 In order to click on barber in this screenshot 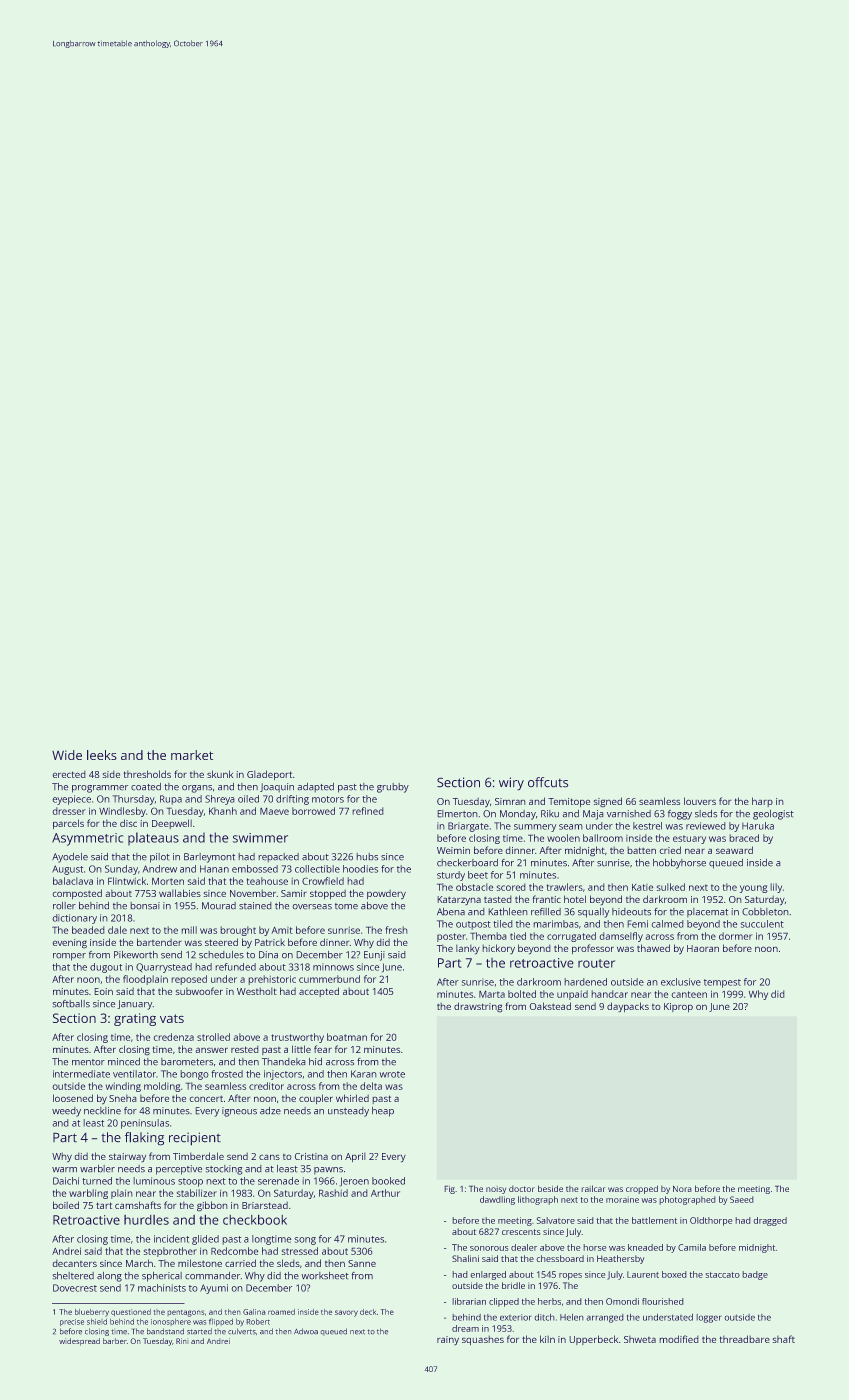, I will do `click(115, 1341)`.
